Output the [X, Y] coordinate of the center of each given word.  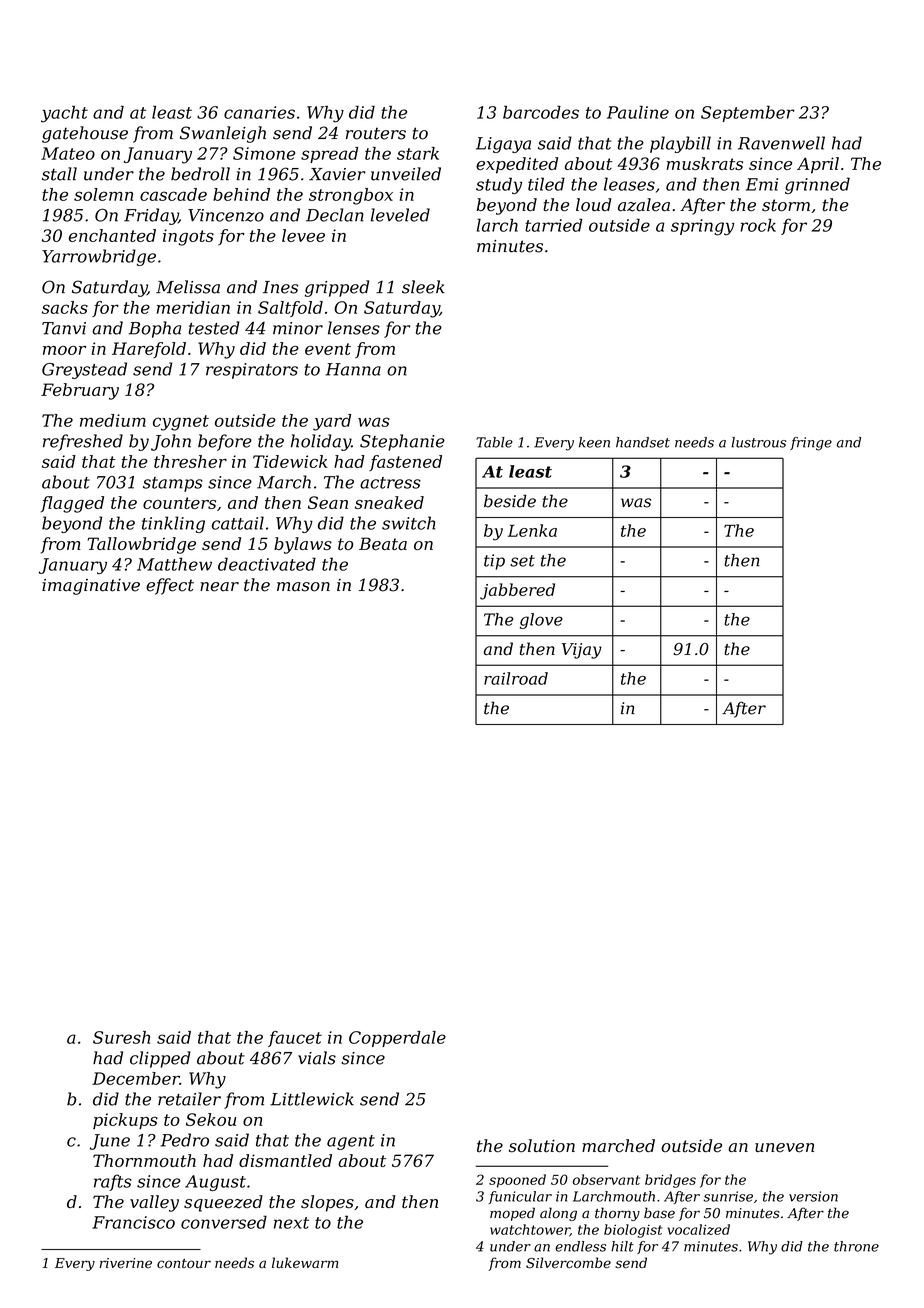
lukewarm [305, 1262]
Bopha [154, 329]
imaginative [91, 587]
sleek [423, 287]
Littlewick [312, 1099]
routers [376, 133]
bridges [670, 1181]
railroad [516, 678]
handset [643, 442]
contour [184, 1263]
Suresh [121, 1037]
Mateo [68, 153]
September [748, 113]
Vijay [582, 651]
